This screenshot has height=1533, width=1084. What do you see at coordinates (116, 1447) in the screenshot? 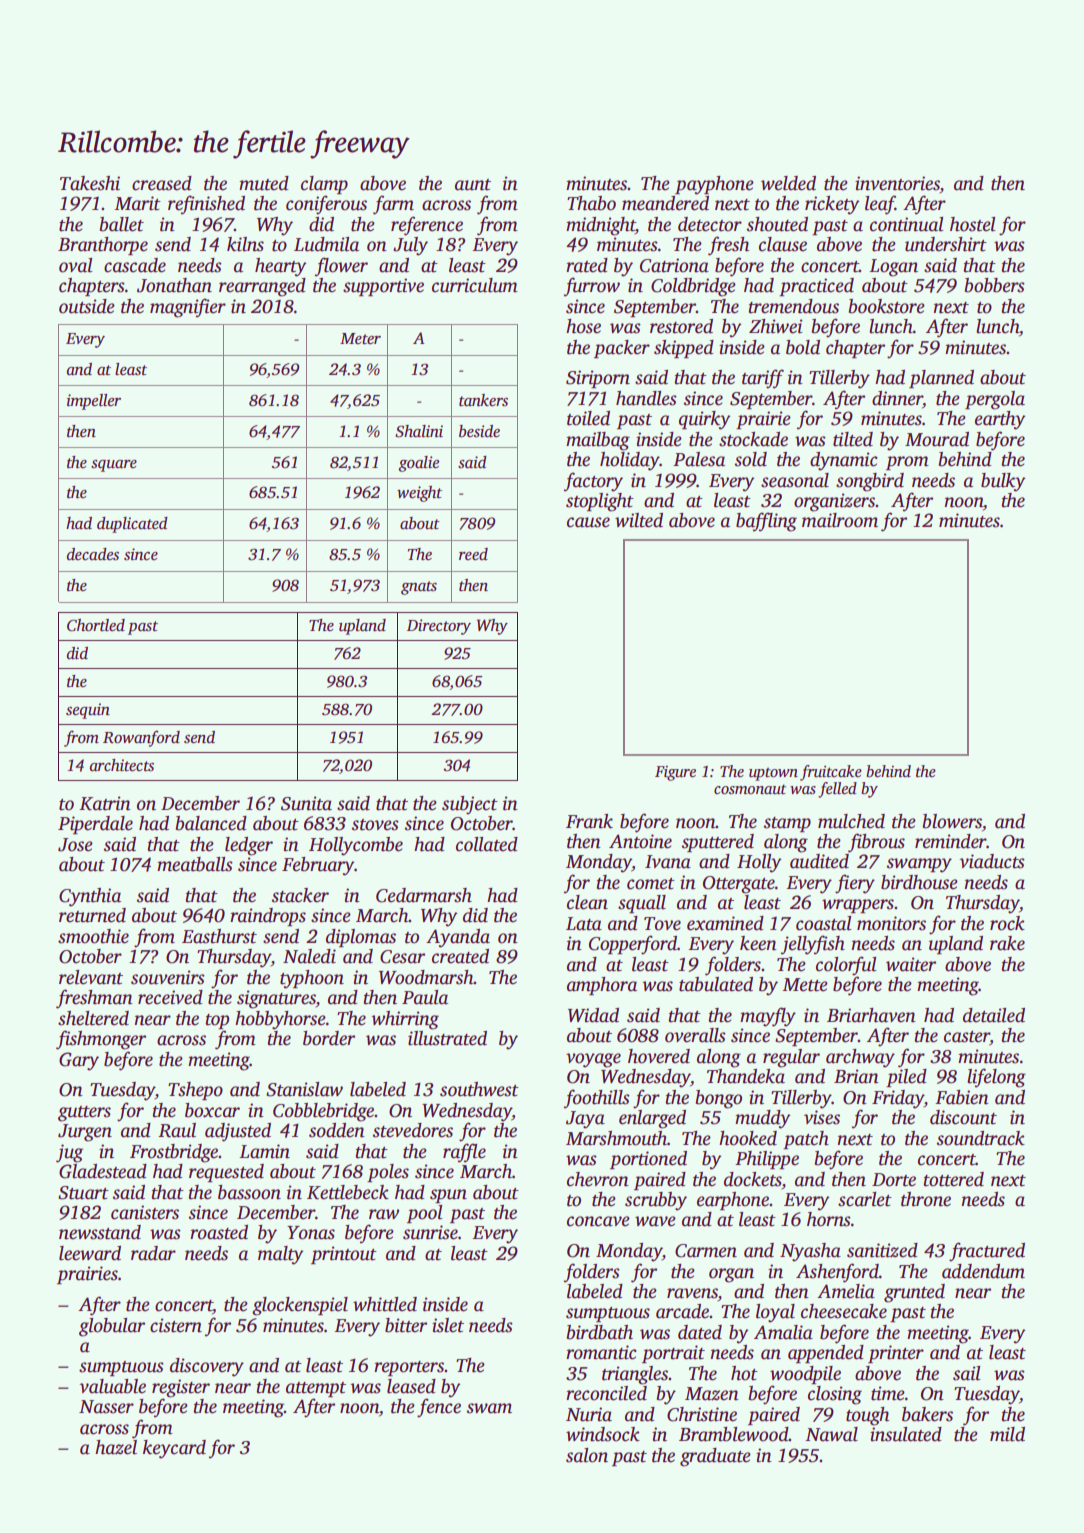
I see `hazel` at bounding box center [116, 1447].
